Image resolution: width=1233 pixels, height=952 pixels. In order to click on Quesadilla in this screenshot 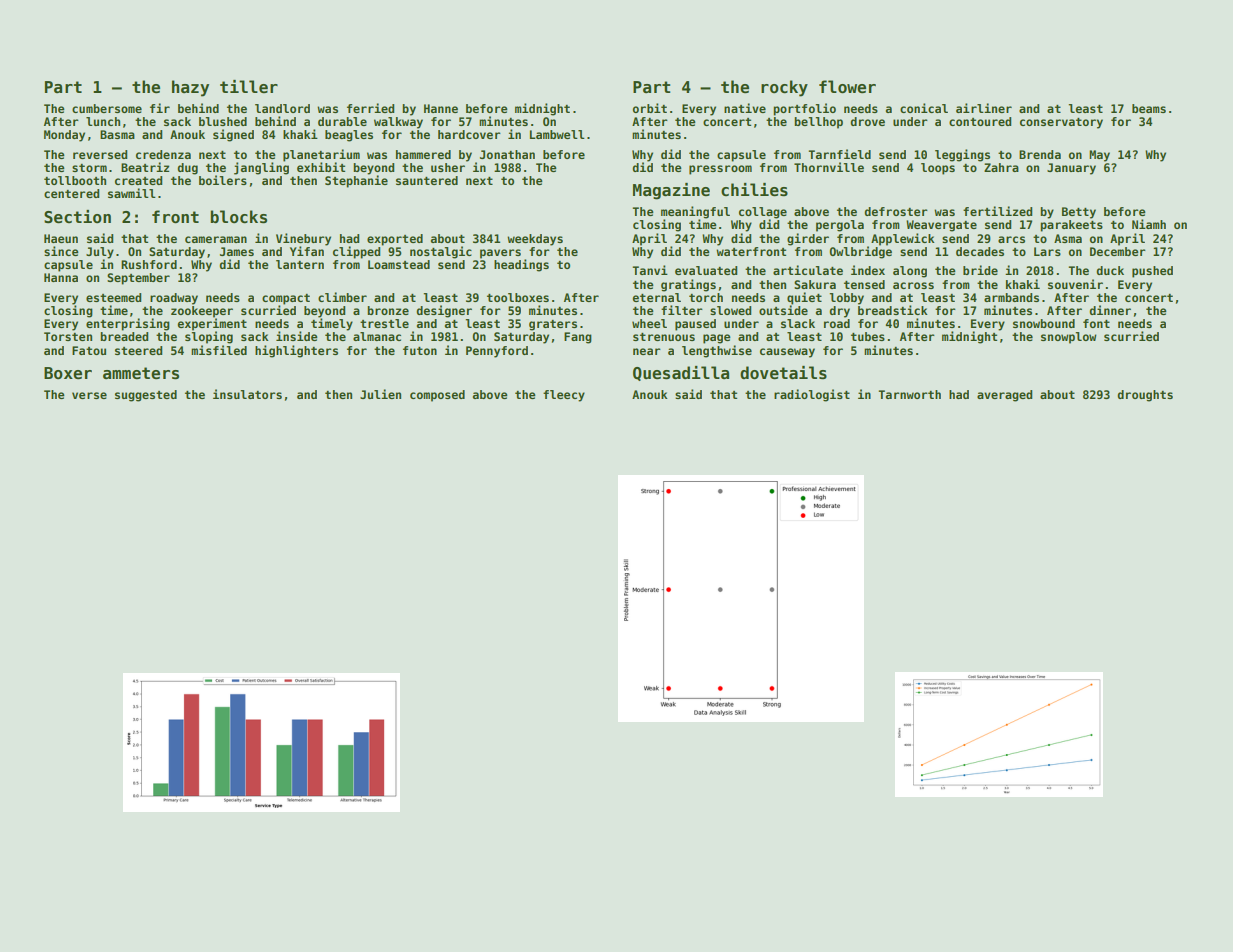, I will do `click(681, 373)`.
